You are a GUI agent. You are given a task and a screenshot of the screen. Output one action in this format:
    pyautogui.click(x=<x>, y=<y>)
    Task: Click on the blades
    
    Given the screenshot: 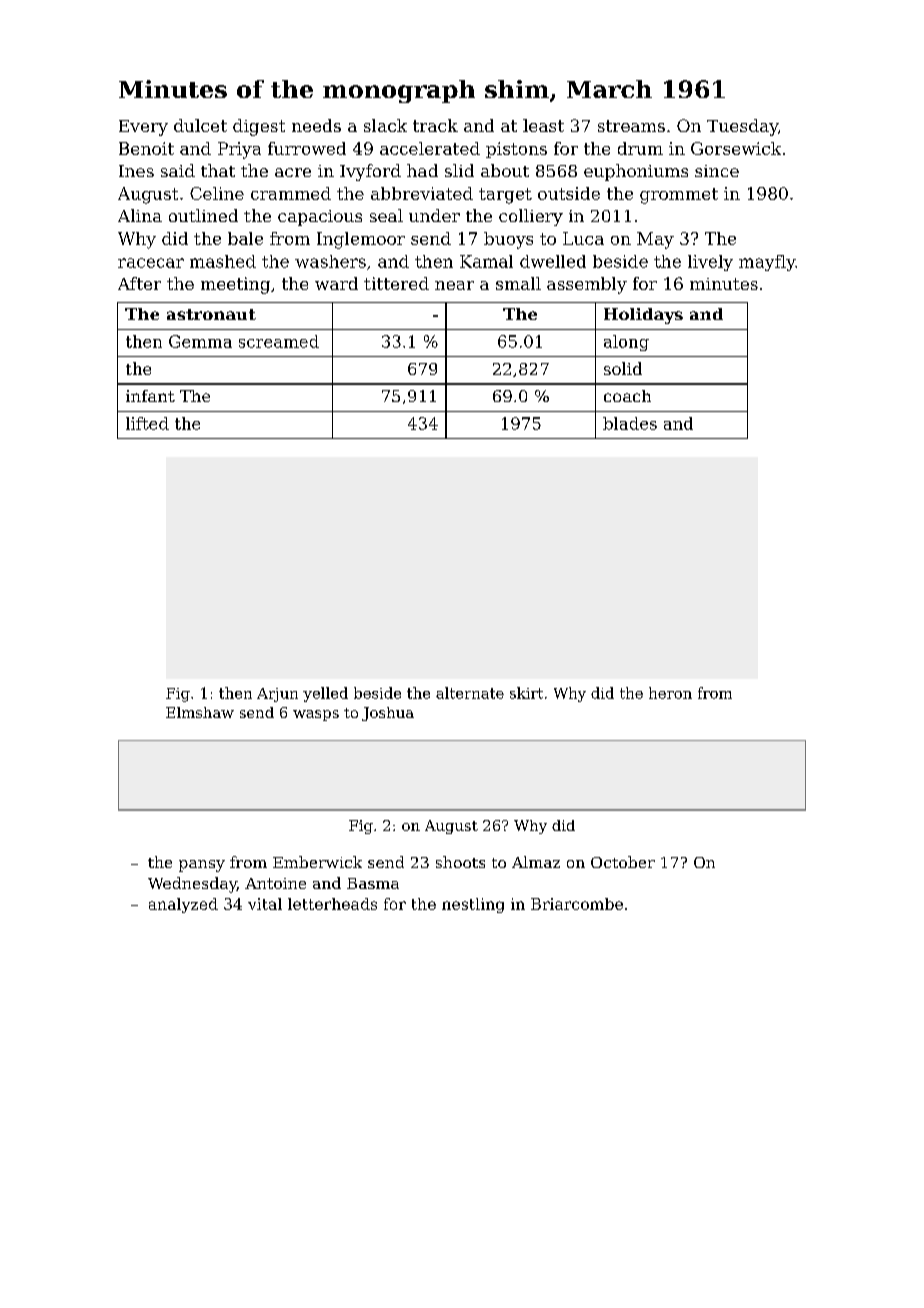 What is the action you would take?
    pyautogui.click(x=630, y=423)
